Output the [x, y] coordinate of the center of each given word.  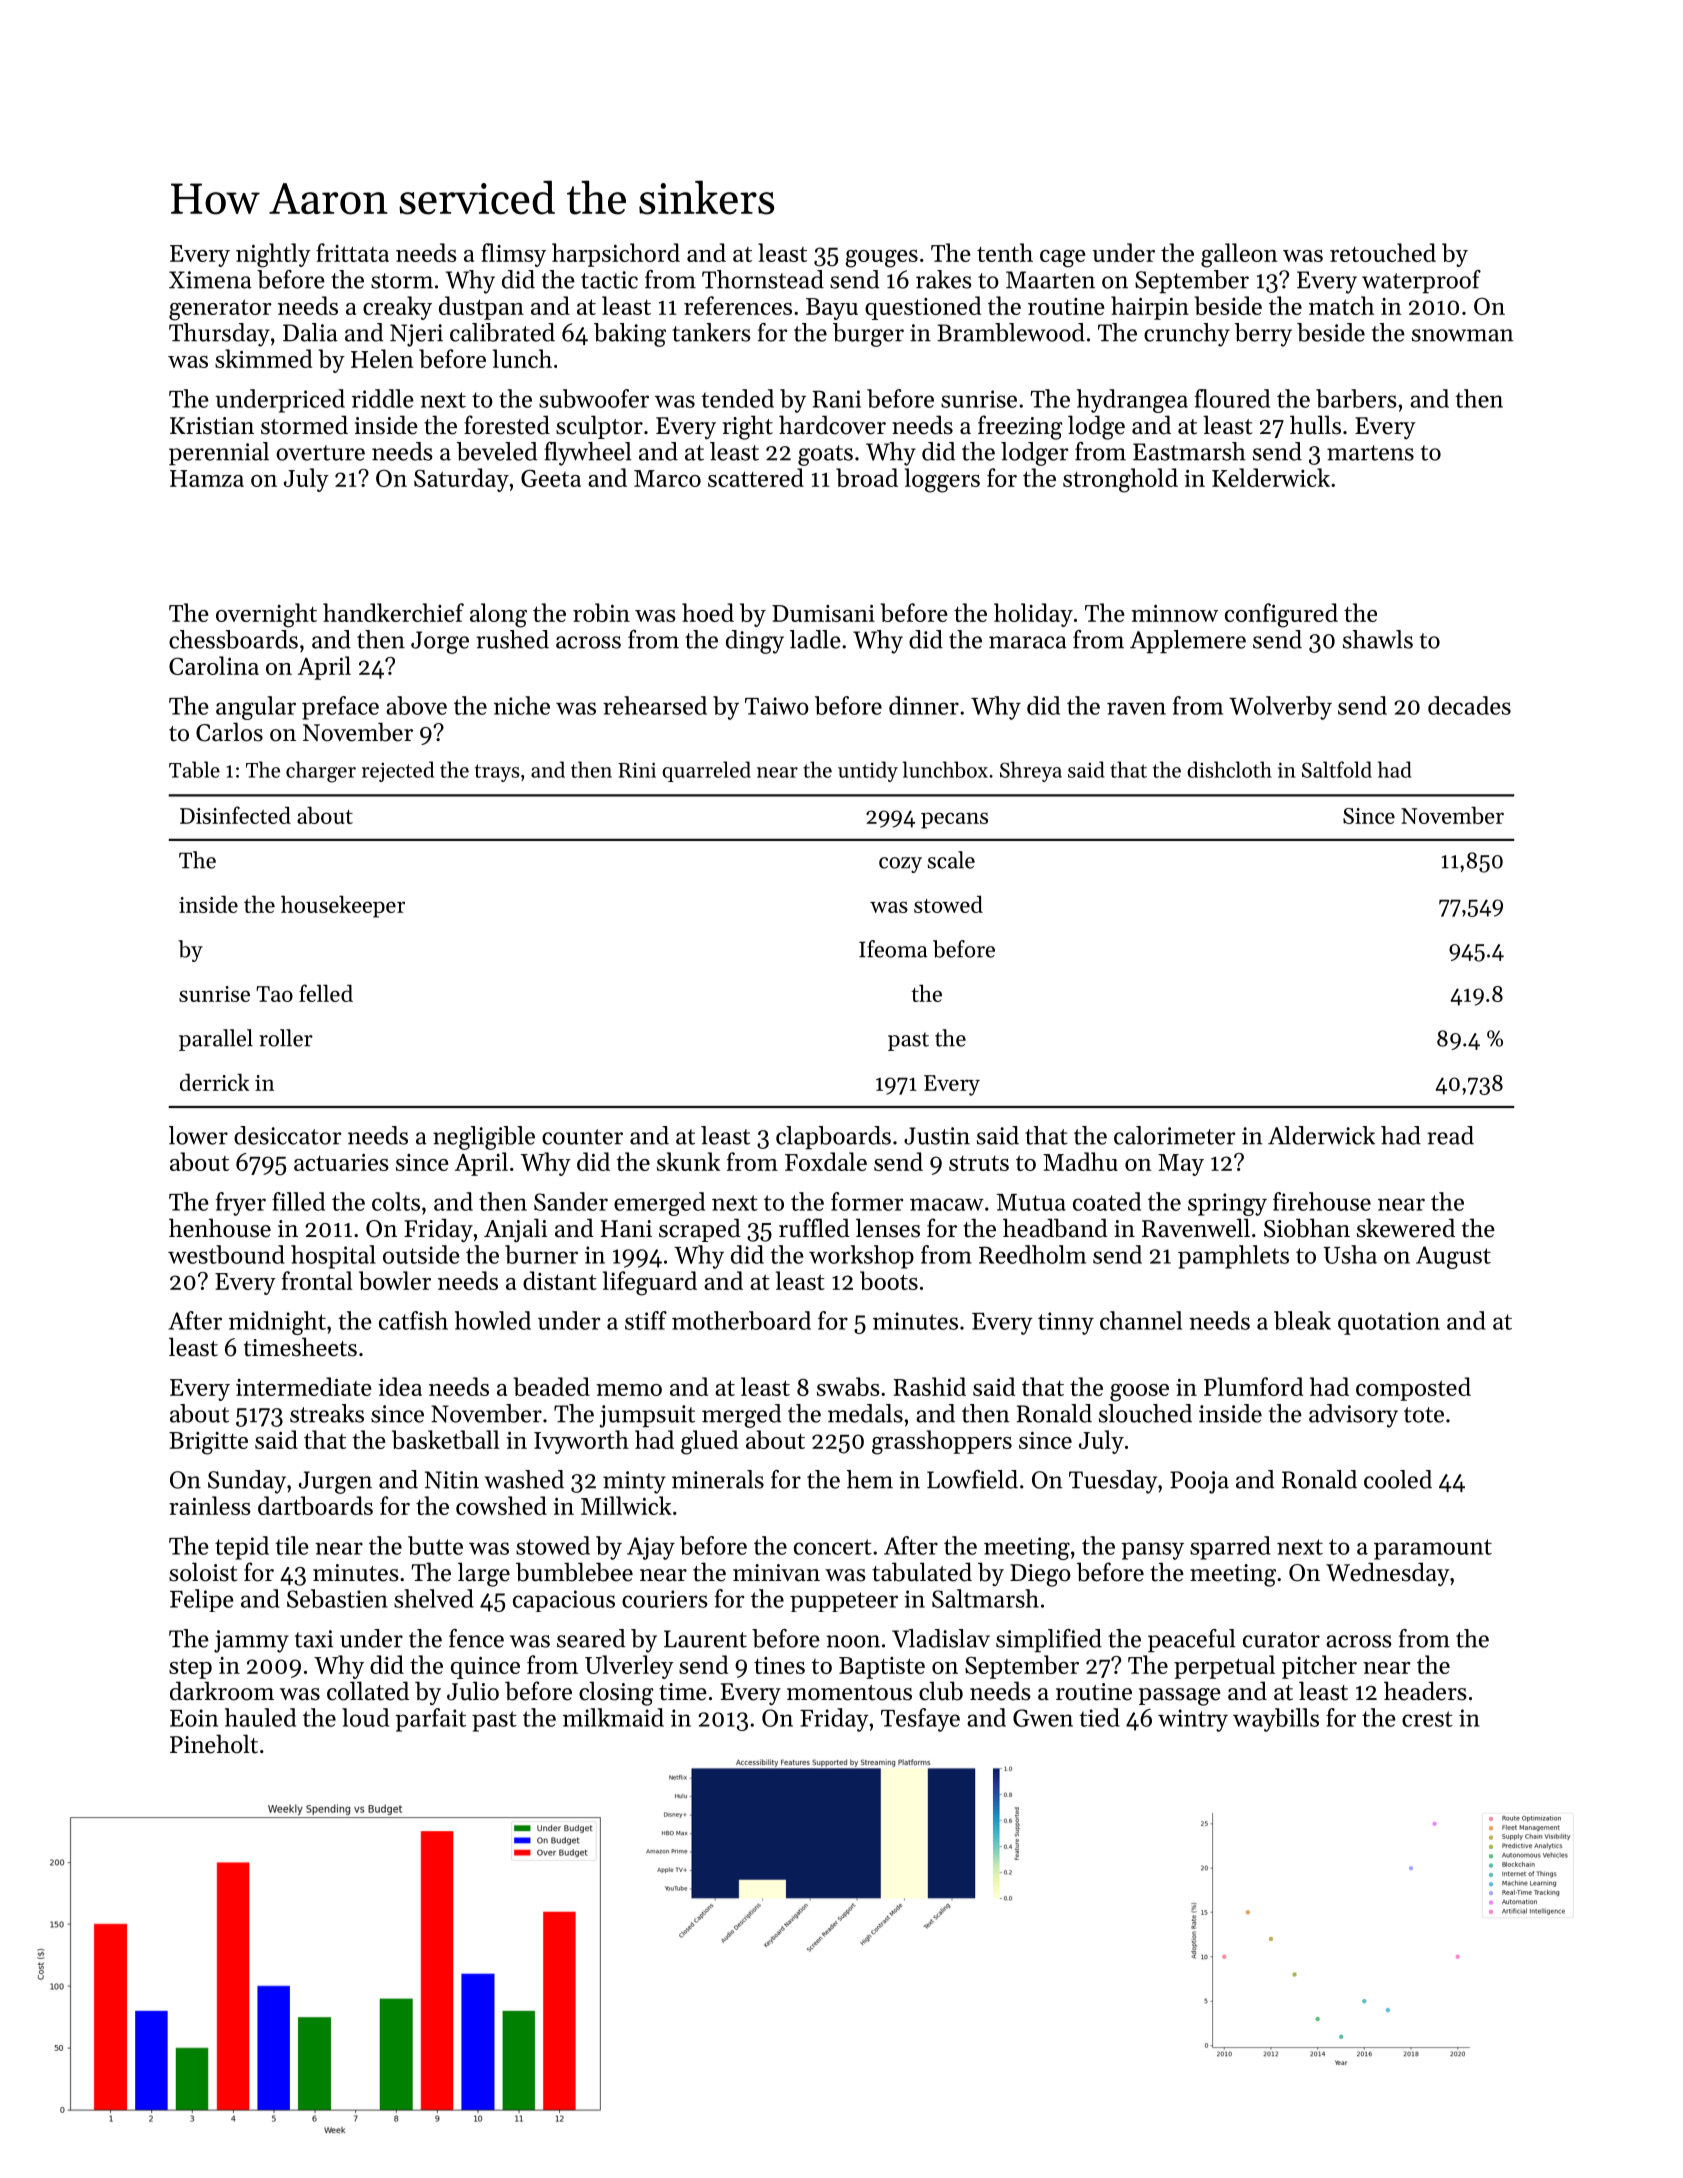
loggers [942, 480]
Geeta [551, 478]
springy [1227, 1204]
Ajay [651, 1548]
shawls [1378, 639]
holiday [1033, 615]
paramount [1433, 1549]
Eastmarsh [1189, 451]
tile [292, 1545]
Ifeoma [893, 949]
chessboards [233, 639]
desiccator [288, 1135]
